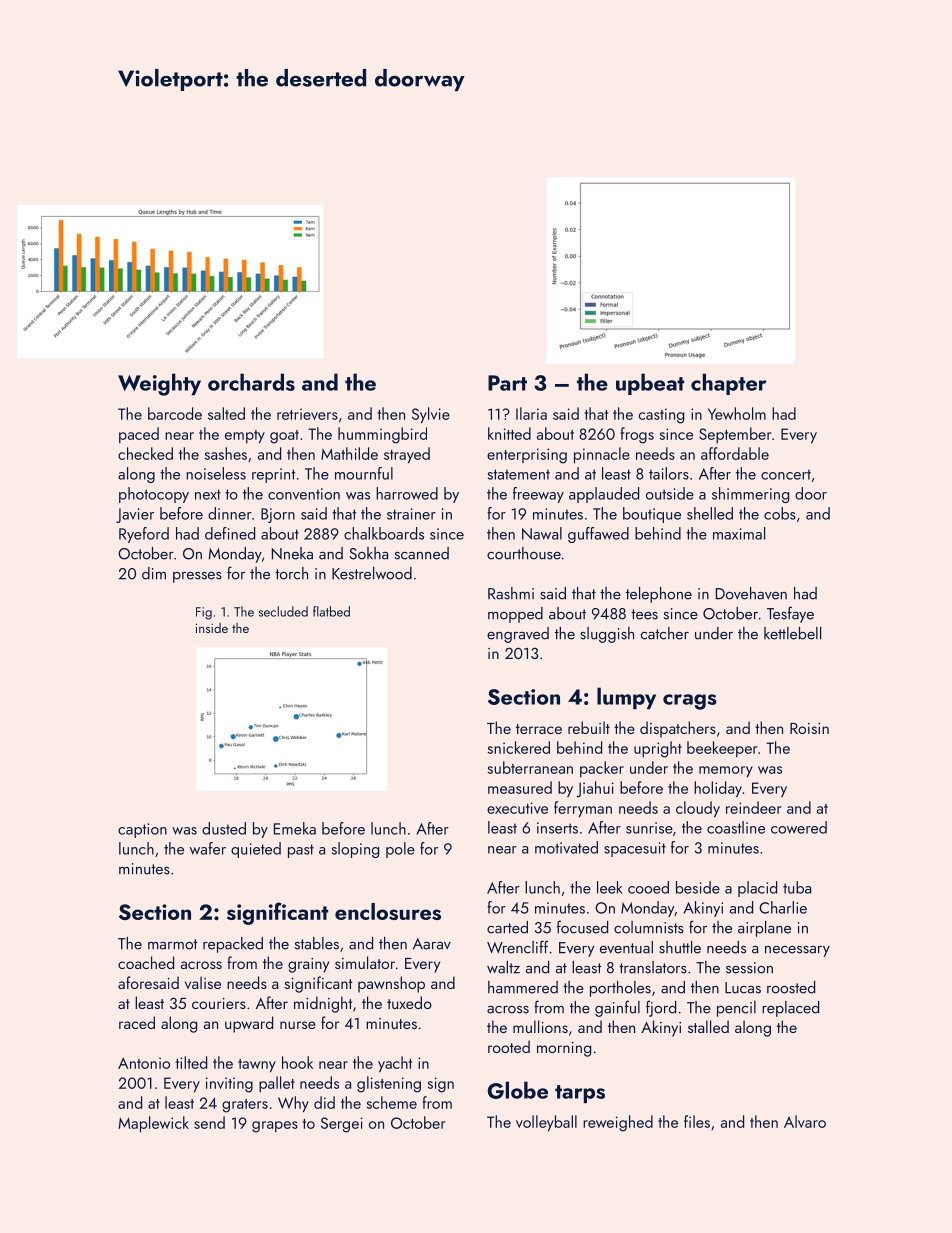 This image has height=1233, width=952. Describe the element at coordinates (159, 384) in the image. I see `Weighty` at that location.
